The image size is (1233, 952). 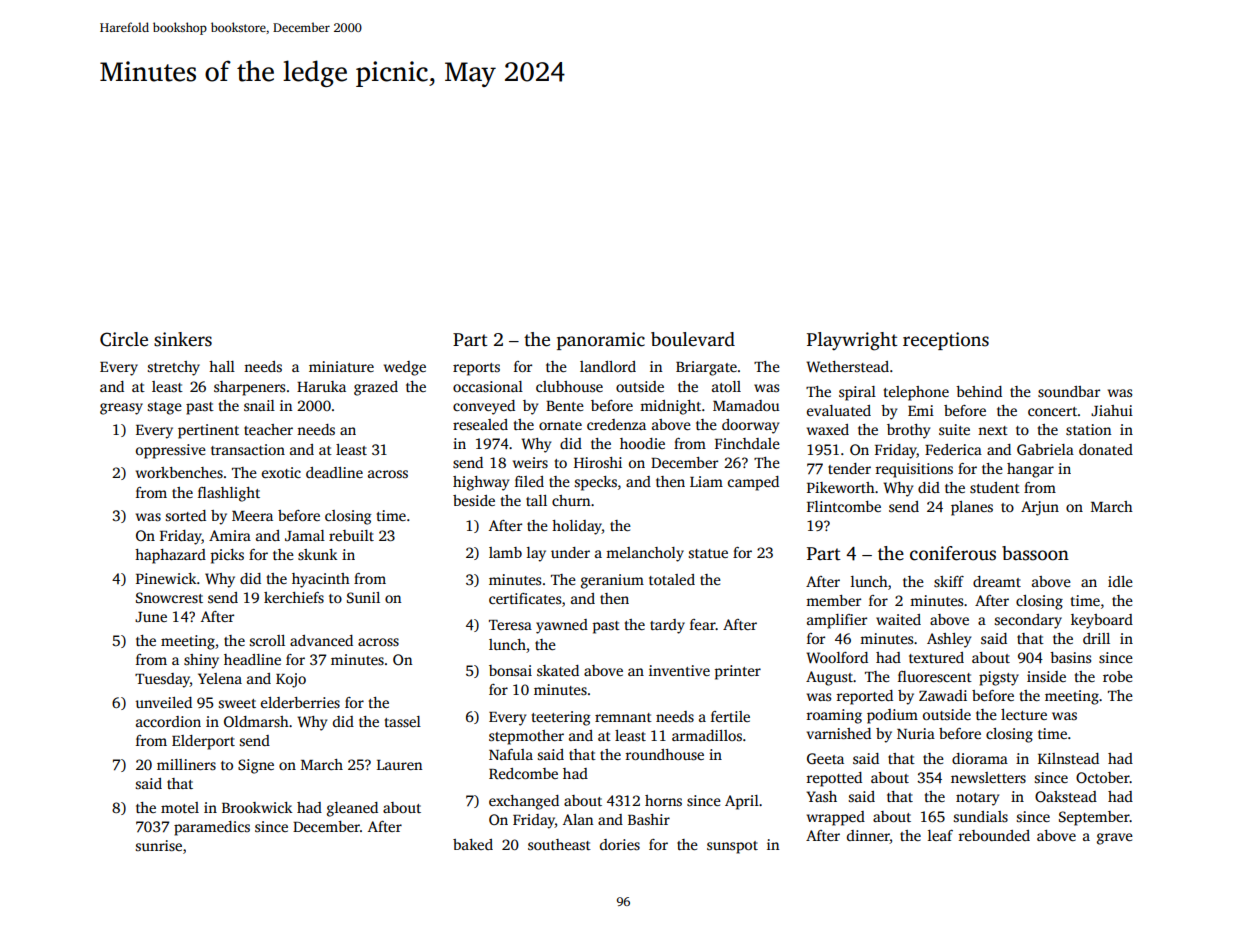 What do you see at coordinates (732, 847) in the document?
I see `sunspot` at bounding box center [732, 847].
